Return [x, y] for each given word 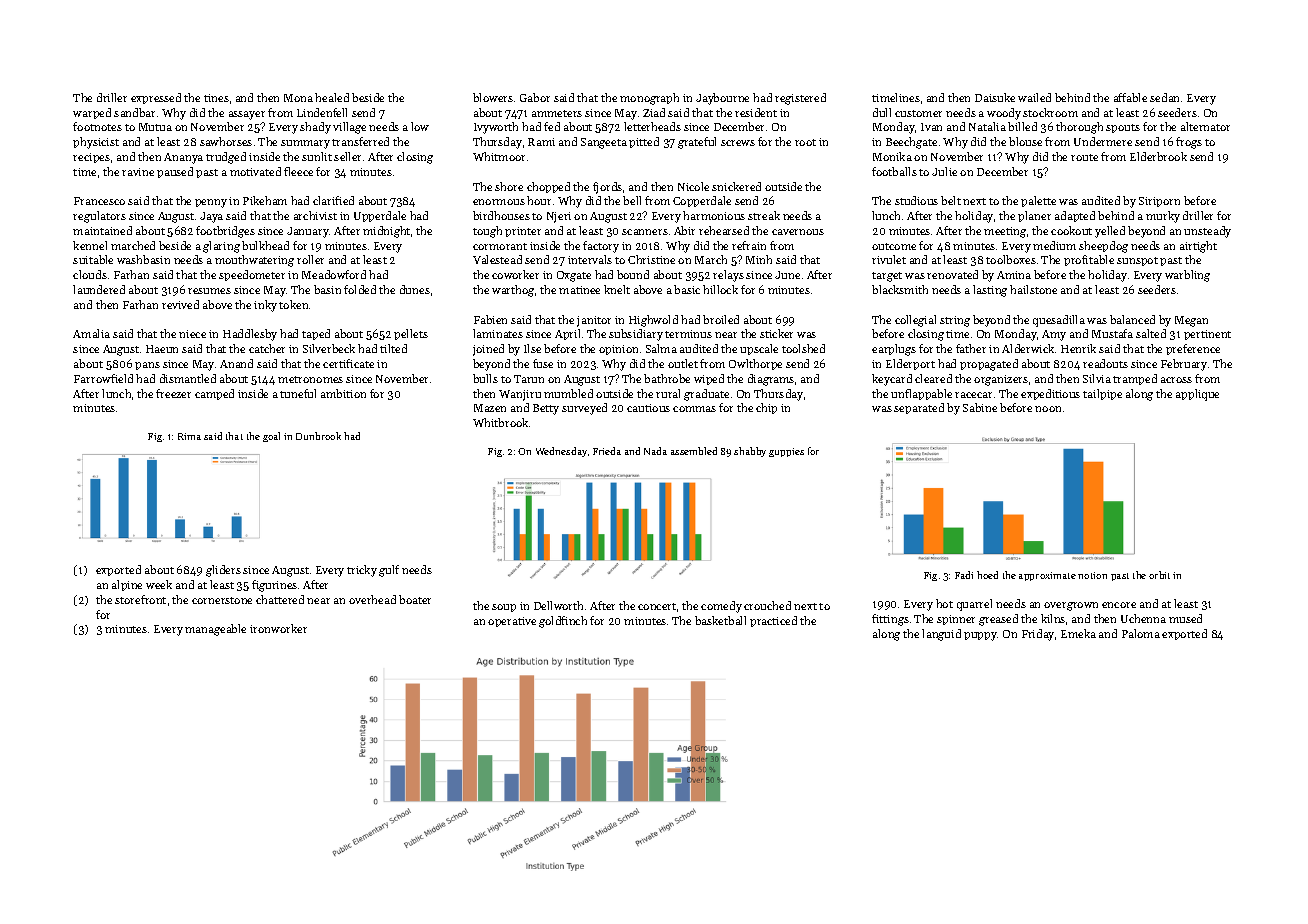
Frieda [607, 451]
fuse [543, 363]
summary [305, 144]
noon [1048, 409]
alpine [127, 585]
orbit [1159, 575]
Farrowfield [103, 378]
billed [1022, 126]
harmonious [714, 215]
